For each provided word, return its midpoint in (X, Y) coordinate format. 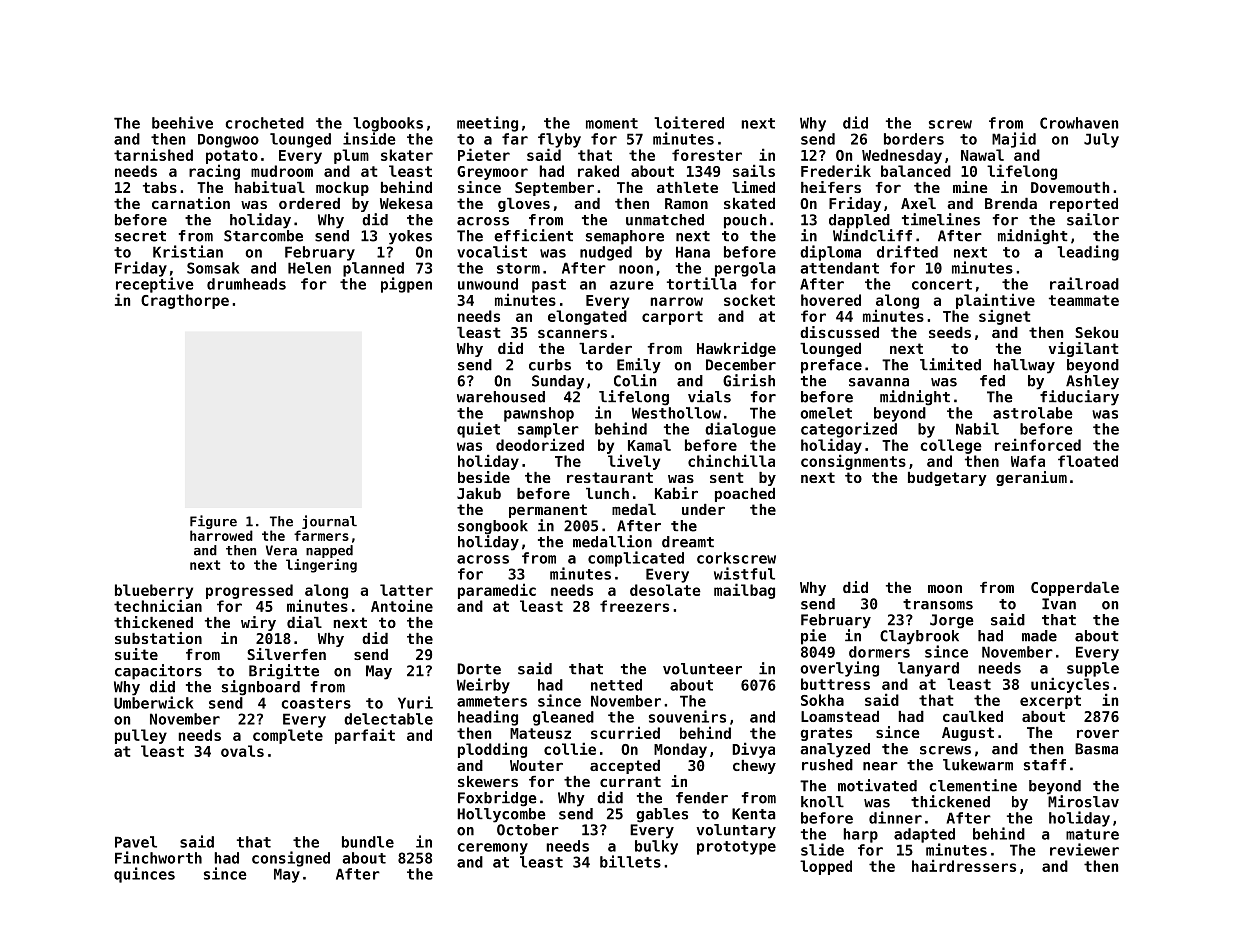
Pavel (136, 842)
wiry (258, 623)
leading (1088, 253)
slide (822, 849)
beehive (182, 122)
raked (598, 171)
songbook (493, 527)
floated (1088, 461)
